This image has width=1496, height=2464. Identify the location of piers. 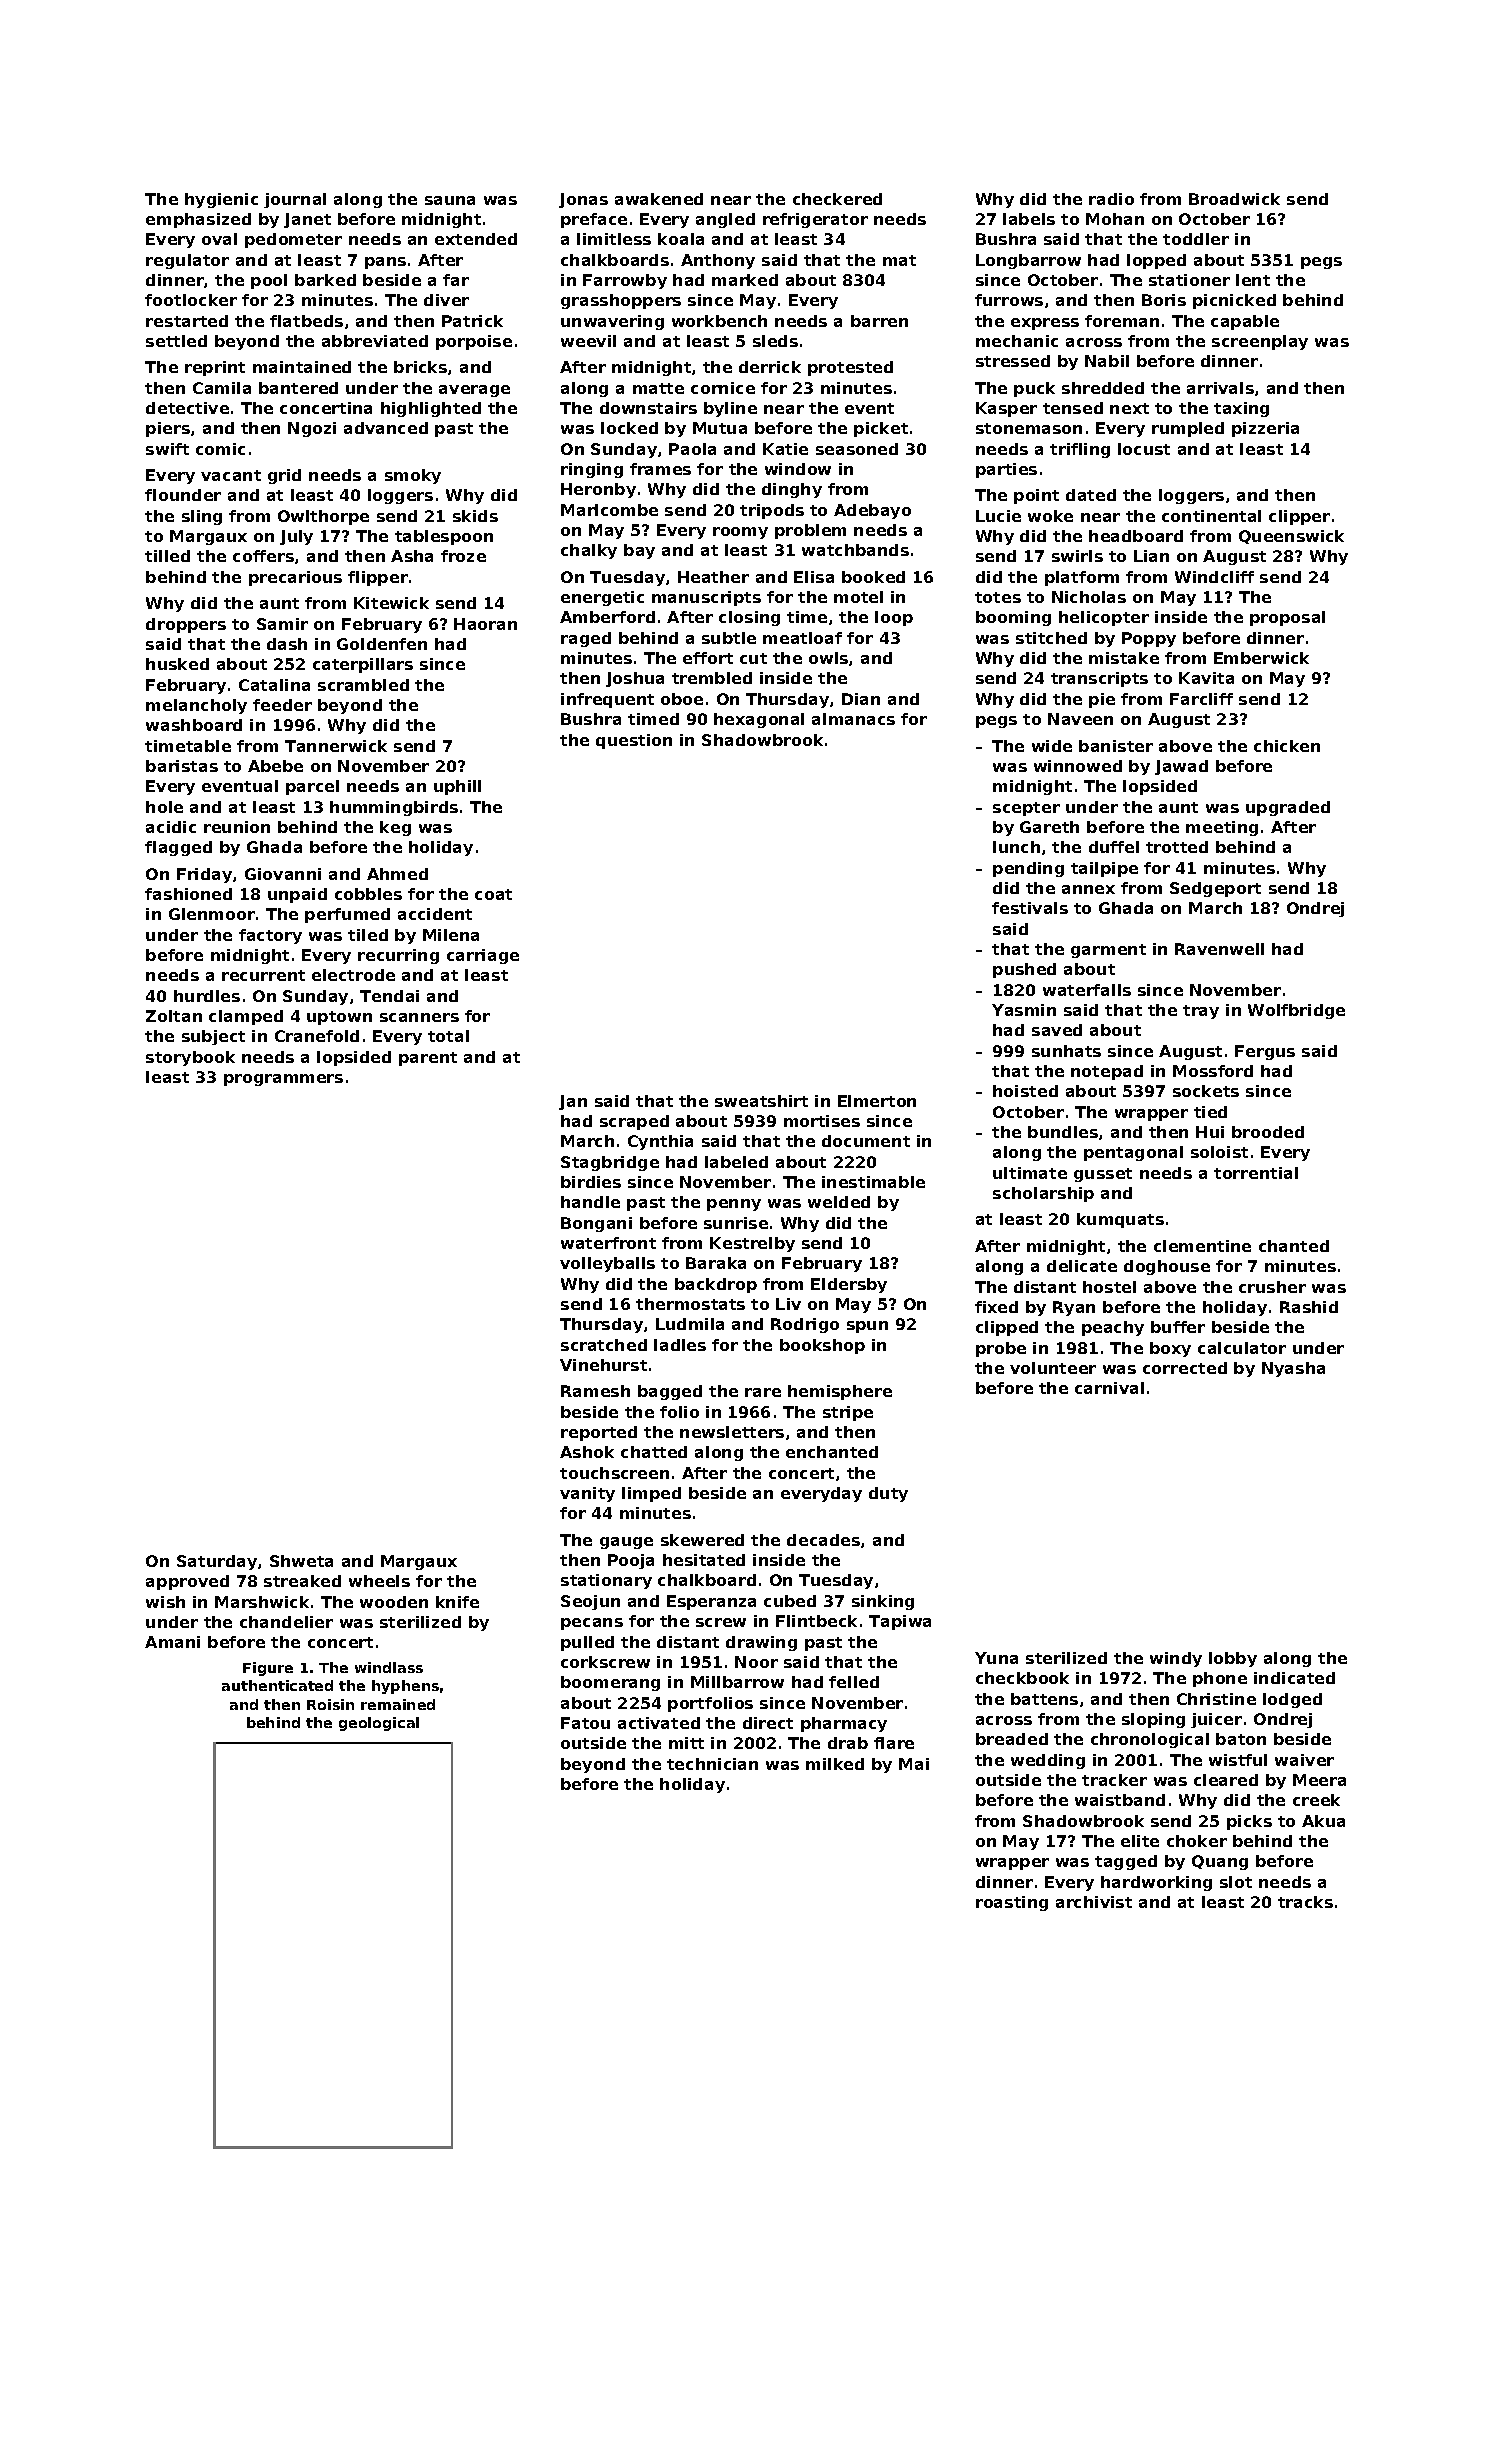
(168, 429).
